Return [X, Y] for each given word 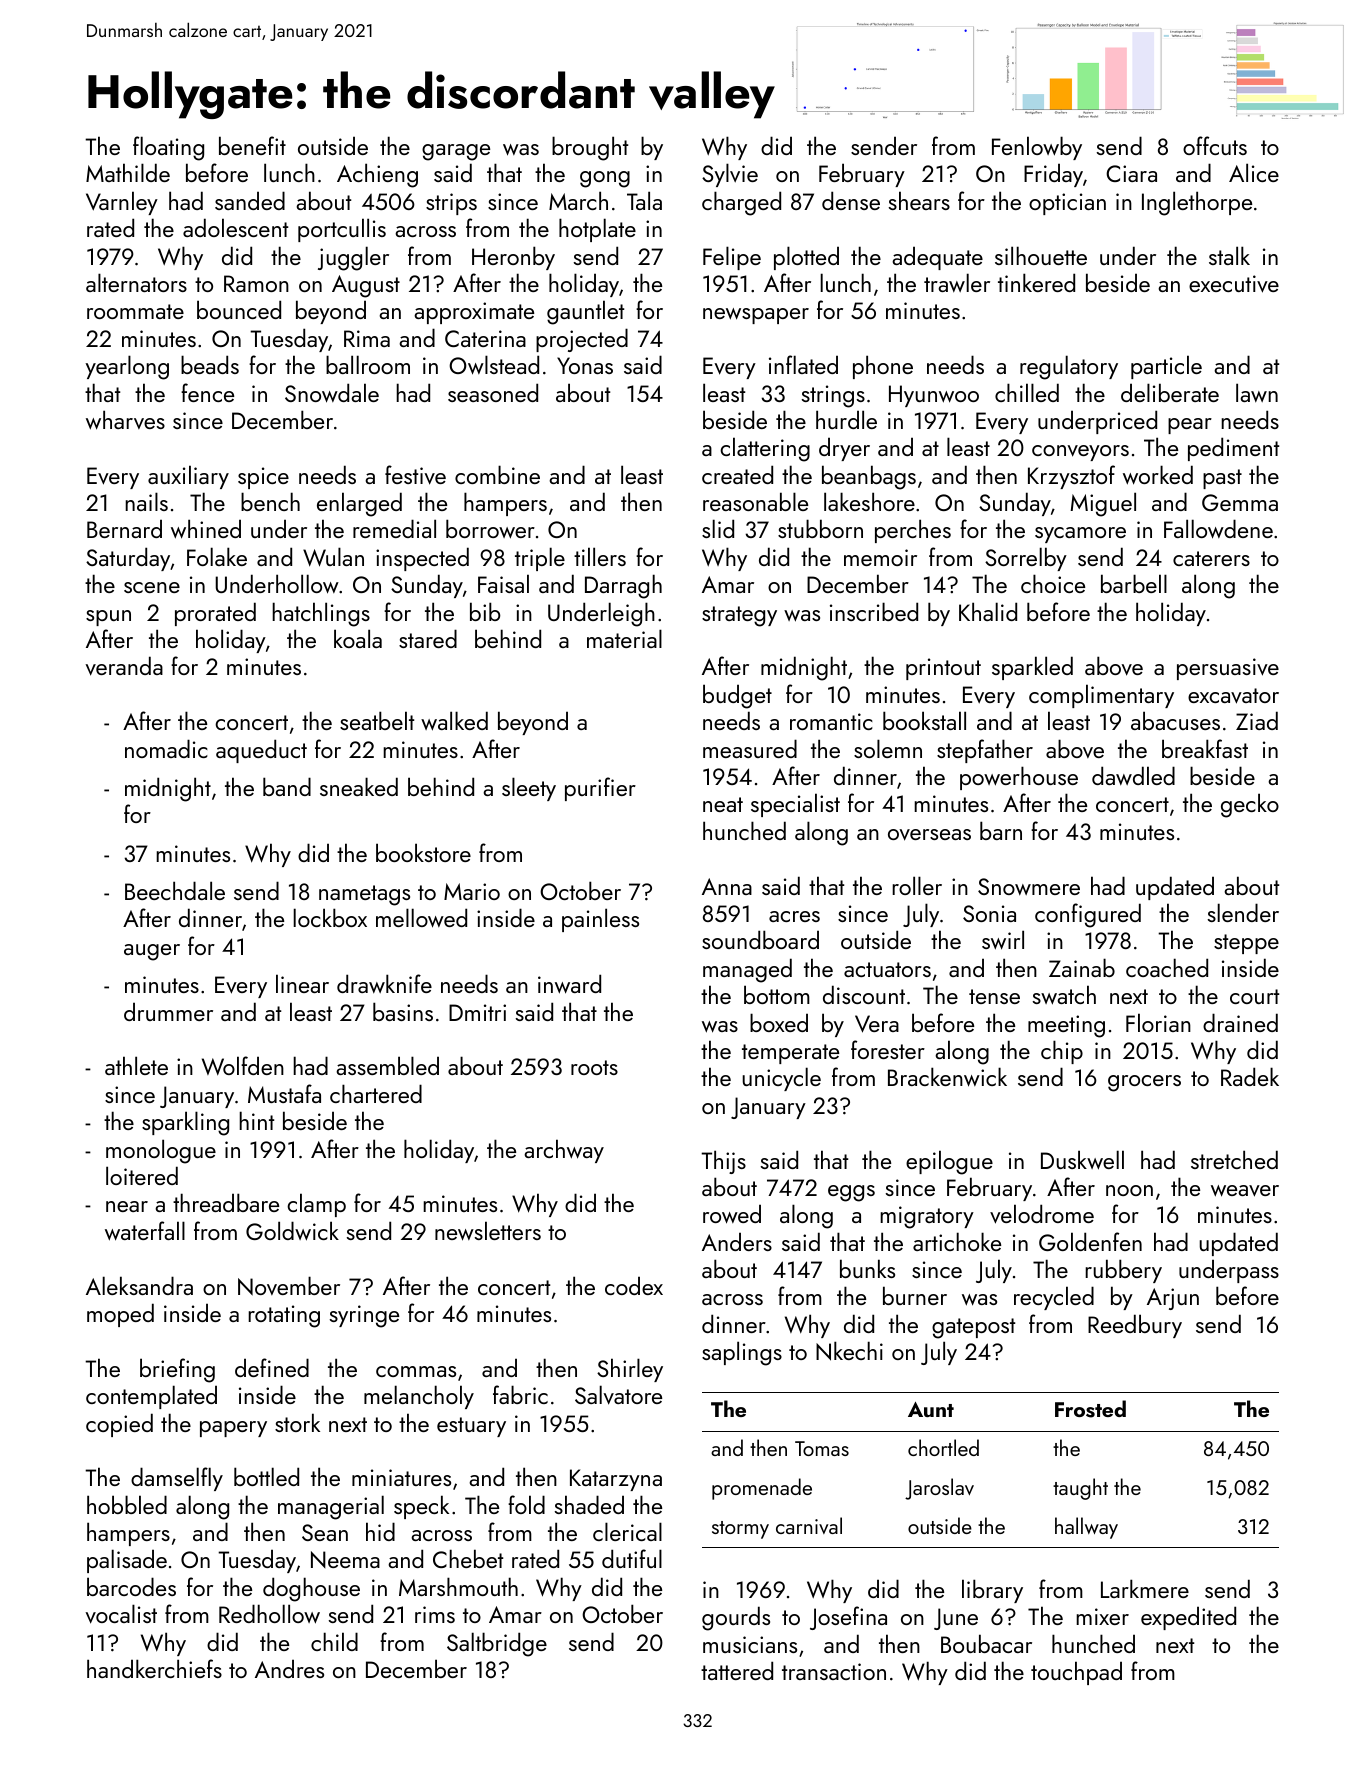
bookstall [924, 720]
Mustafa [284, 1093]
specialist [795, 805]
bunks [867, 1268]
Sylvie [730, 175]
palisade [127, 1561]
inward [569, 984]
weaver [1245, 1191]
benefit [252, 145]
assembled [387, 1065]
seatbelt [377, 720]
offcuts [1215, 145]
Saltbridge [497, 1644]
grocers [1144, 1083]
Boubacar [986, 1643]
